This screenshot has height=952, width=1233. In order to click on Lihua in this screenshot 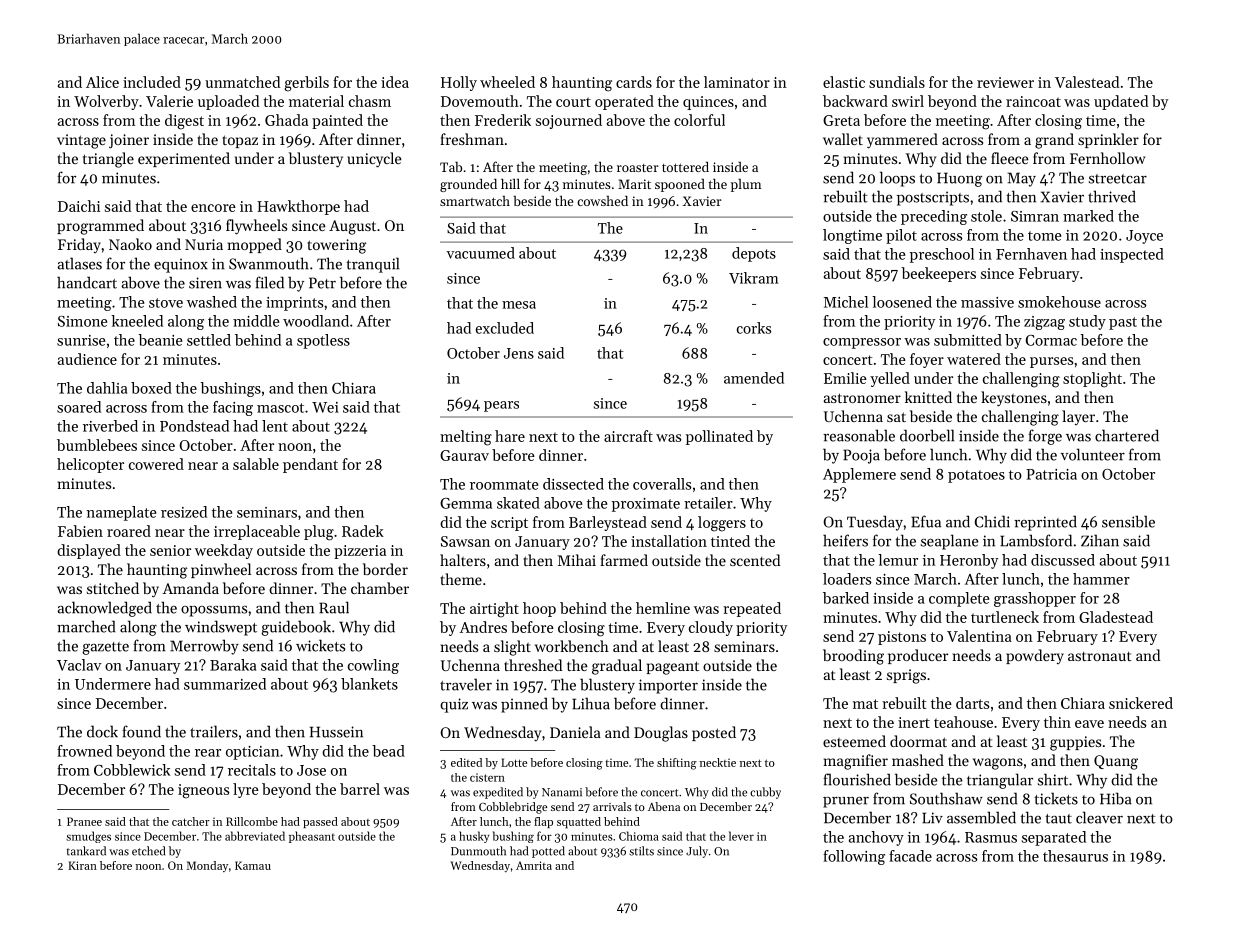, I will do `click(591, 703)`.
